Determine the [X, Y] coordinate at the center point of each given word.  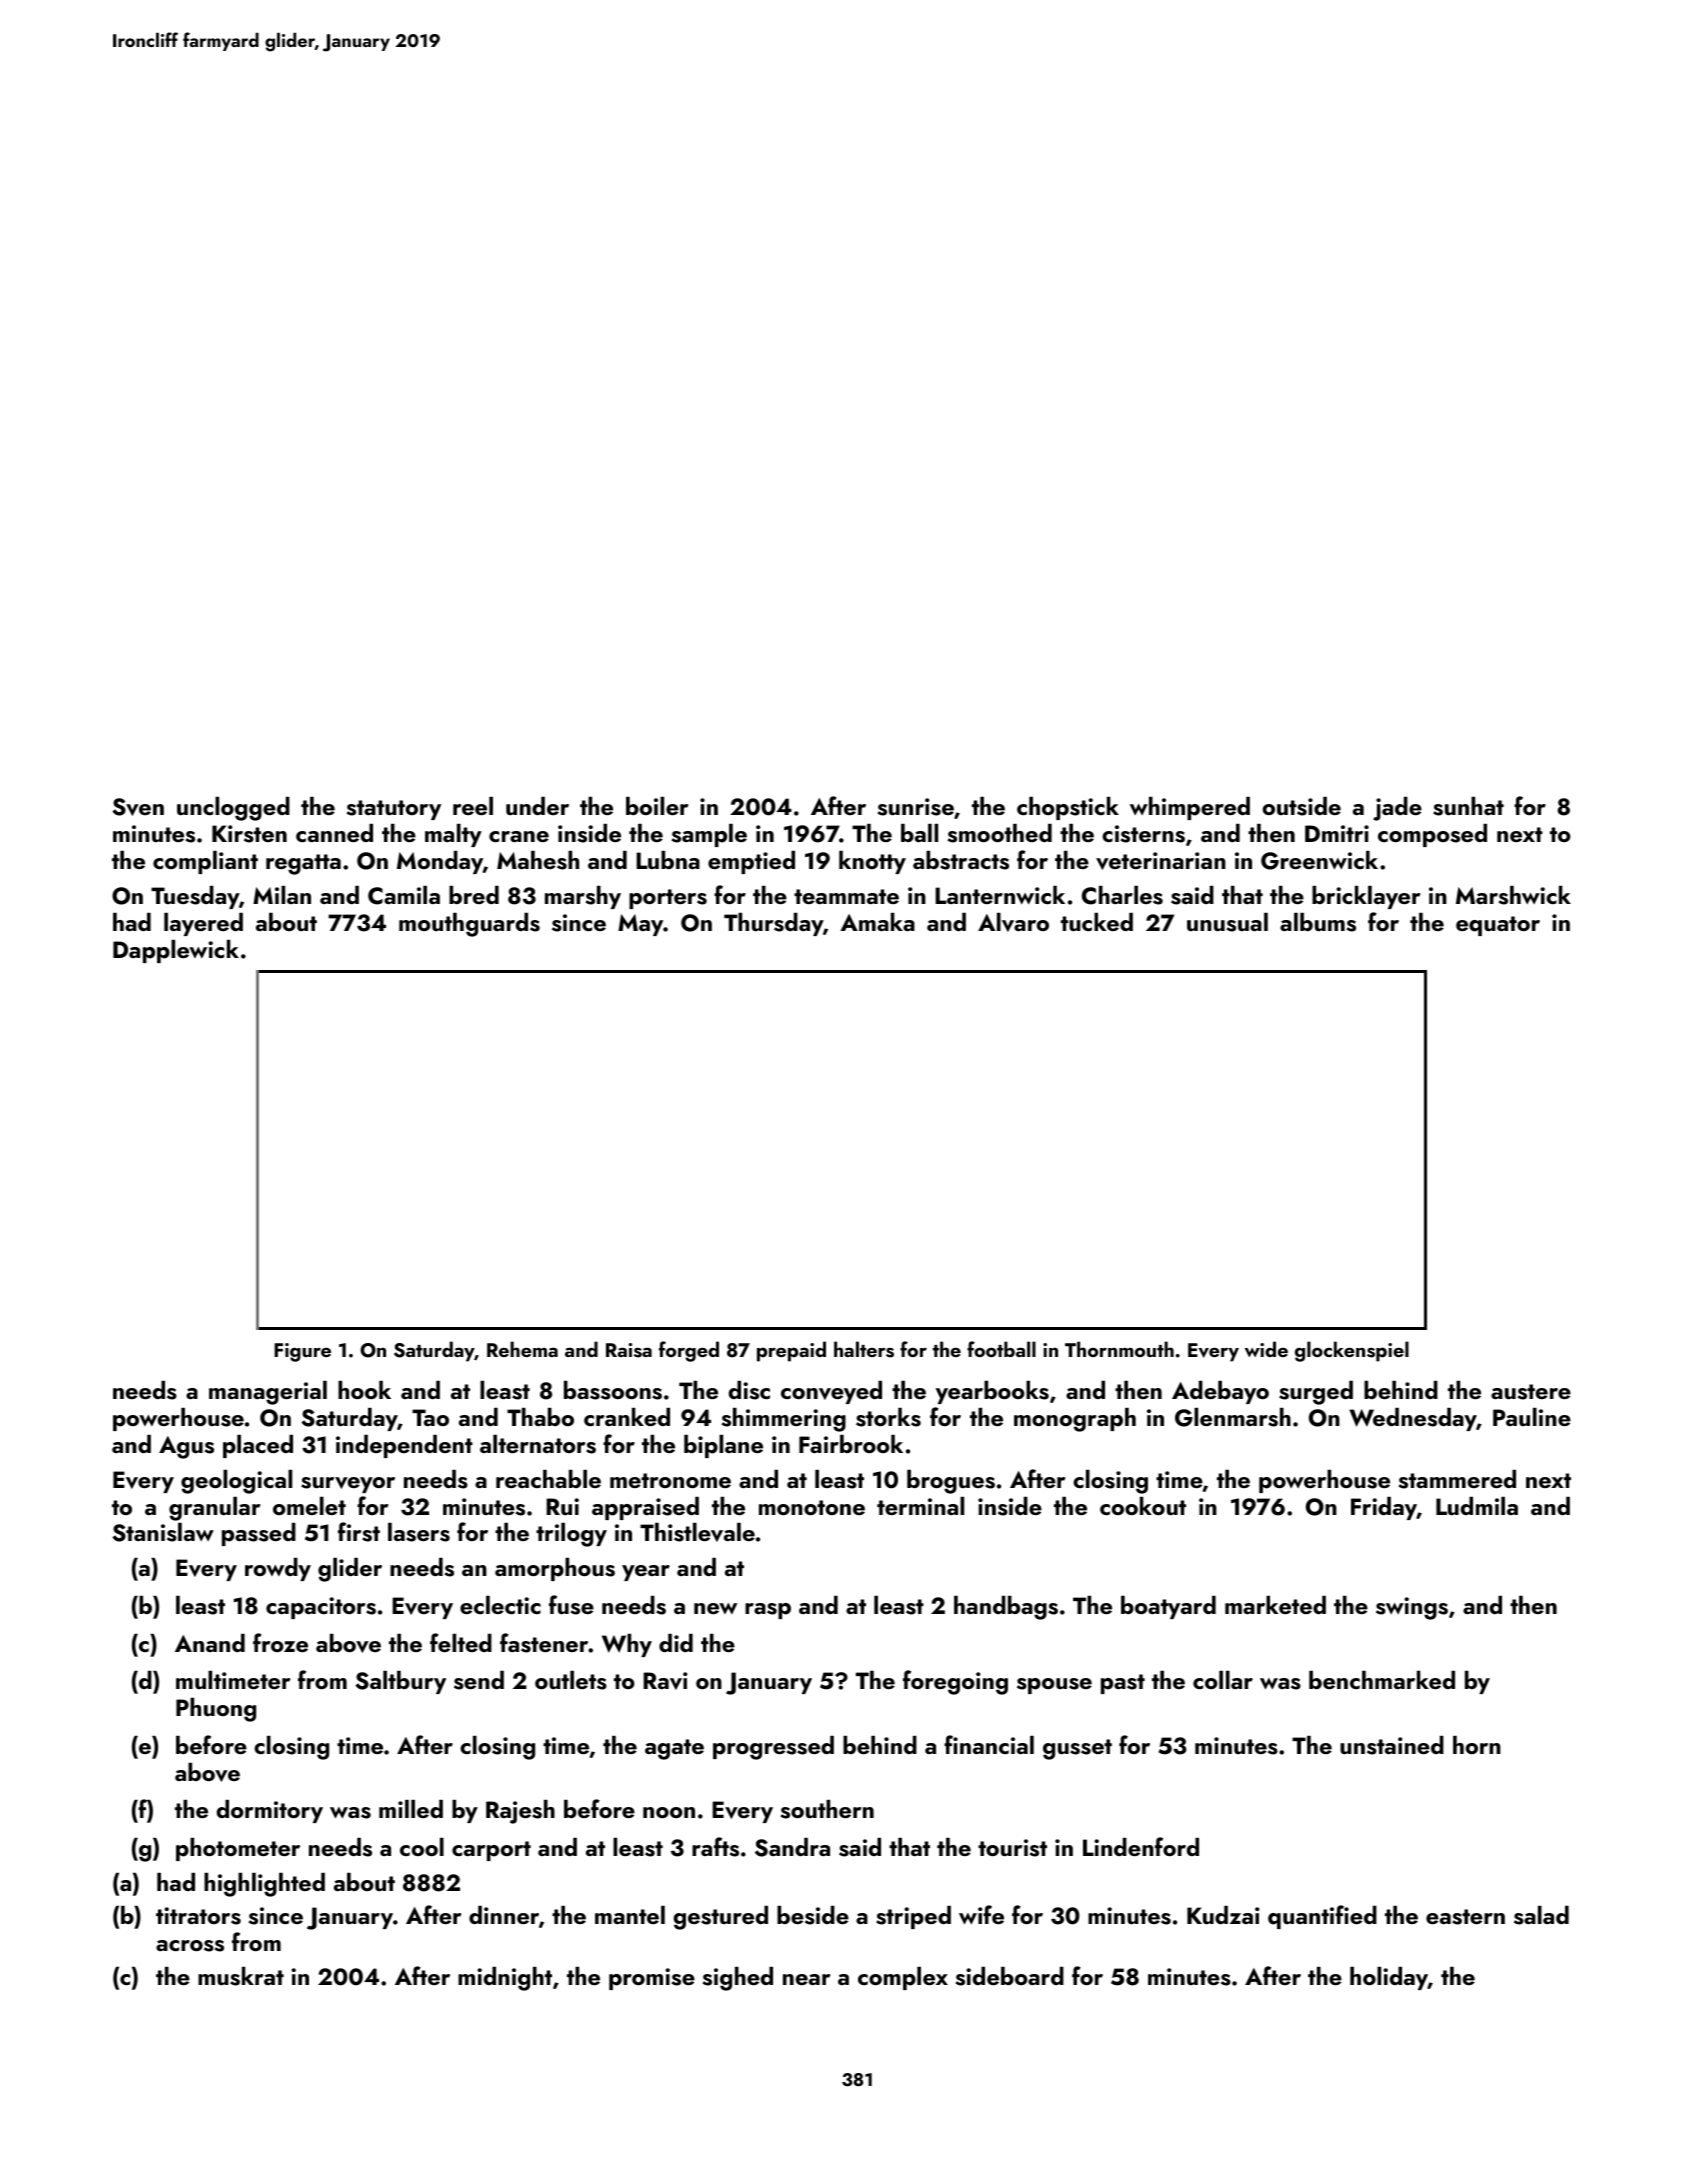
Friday [1384, 1508]
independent [404, 1446]
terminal [920, 1506]
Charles [1122, 895]
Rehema [522, 1349]
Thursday [773, 924]
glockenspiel [1352, 1351]
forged [689, 1351]
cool [422, 1847]
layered [203, 924]
